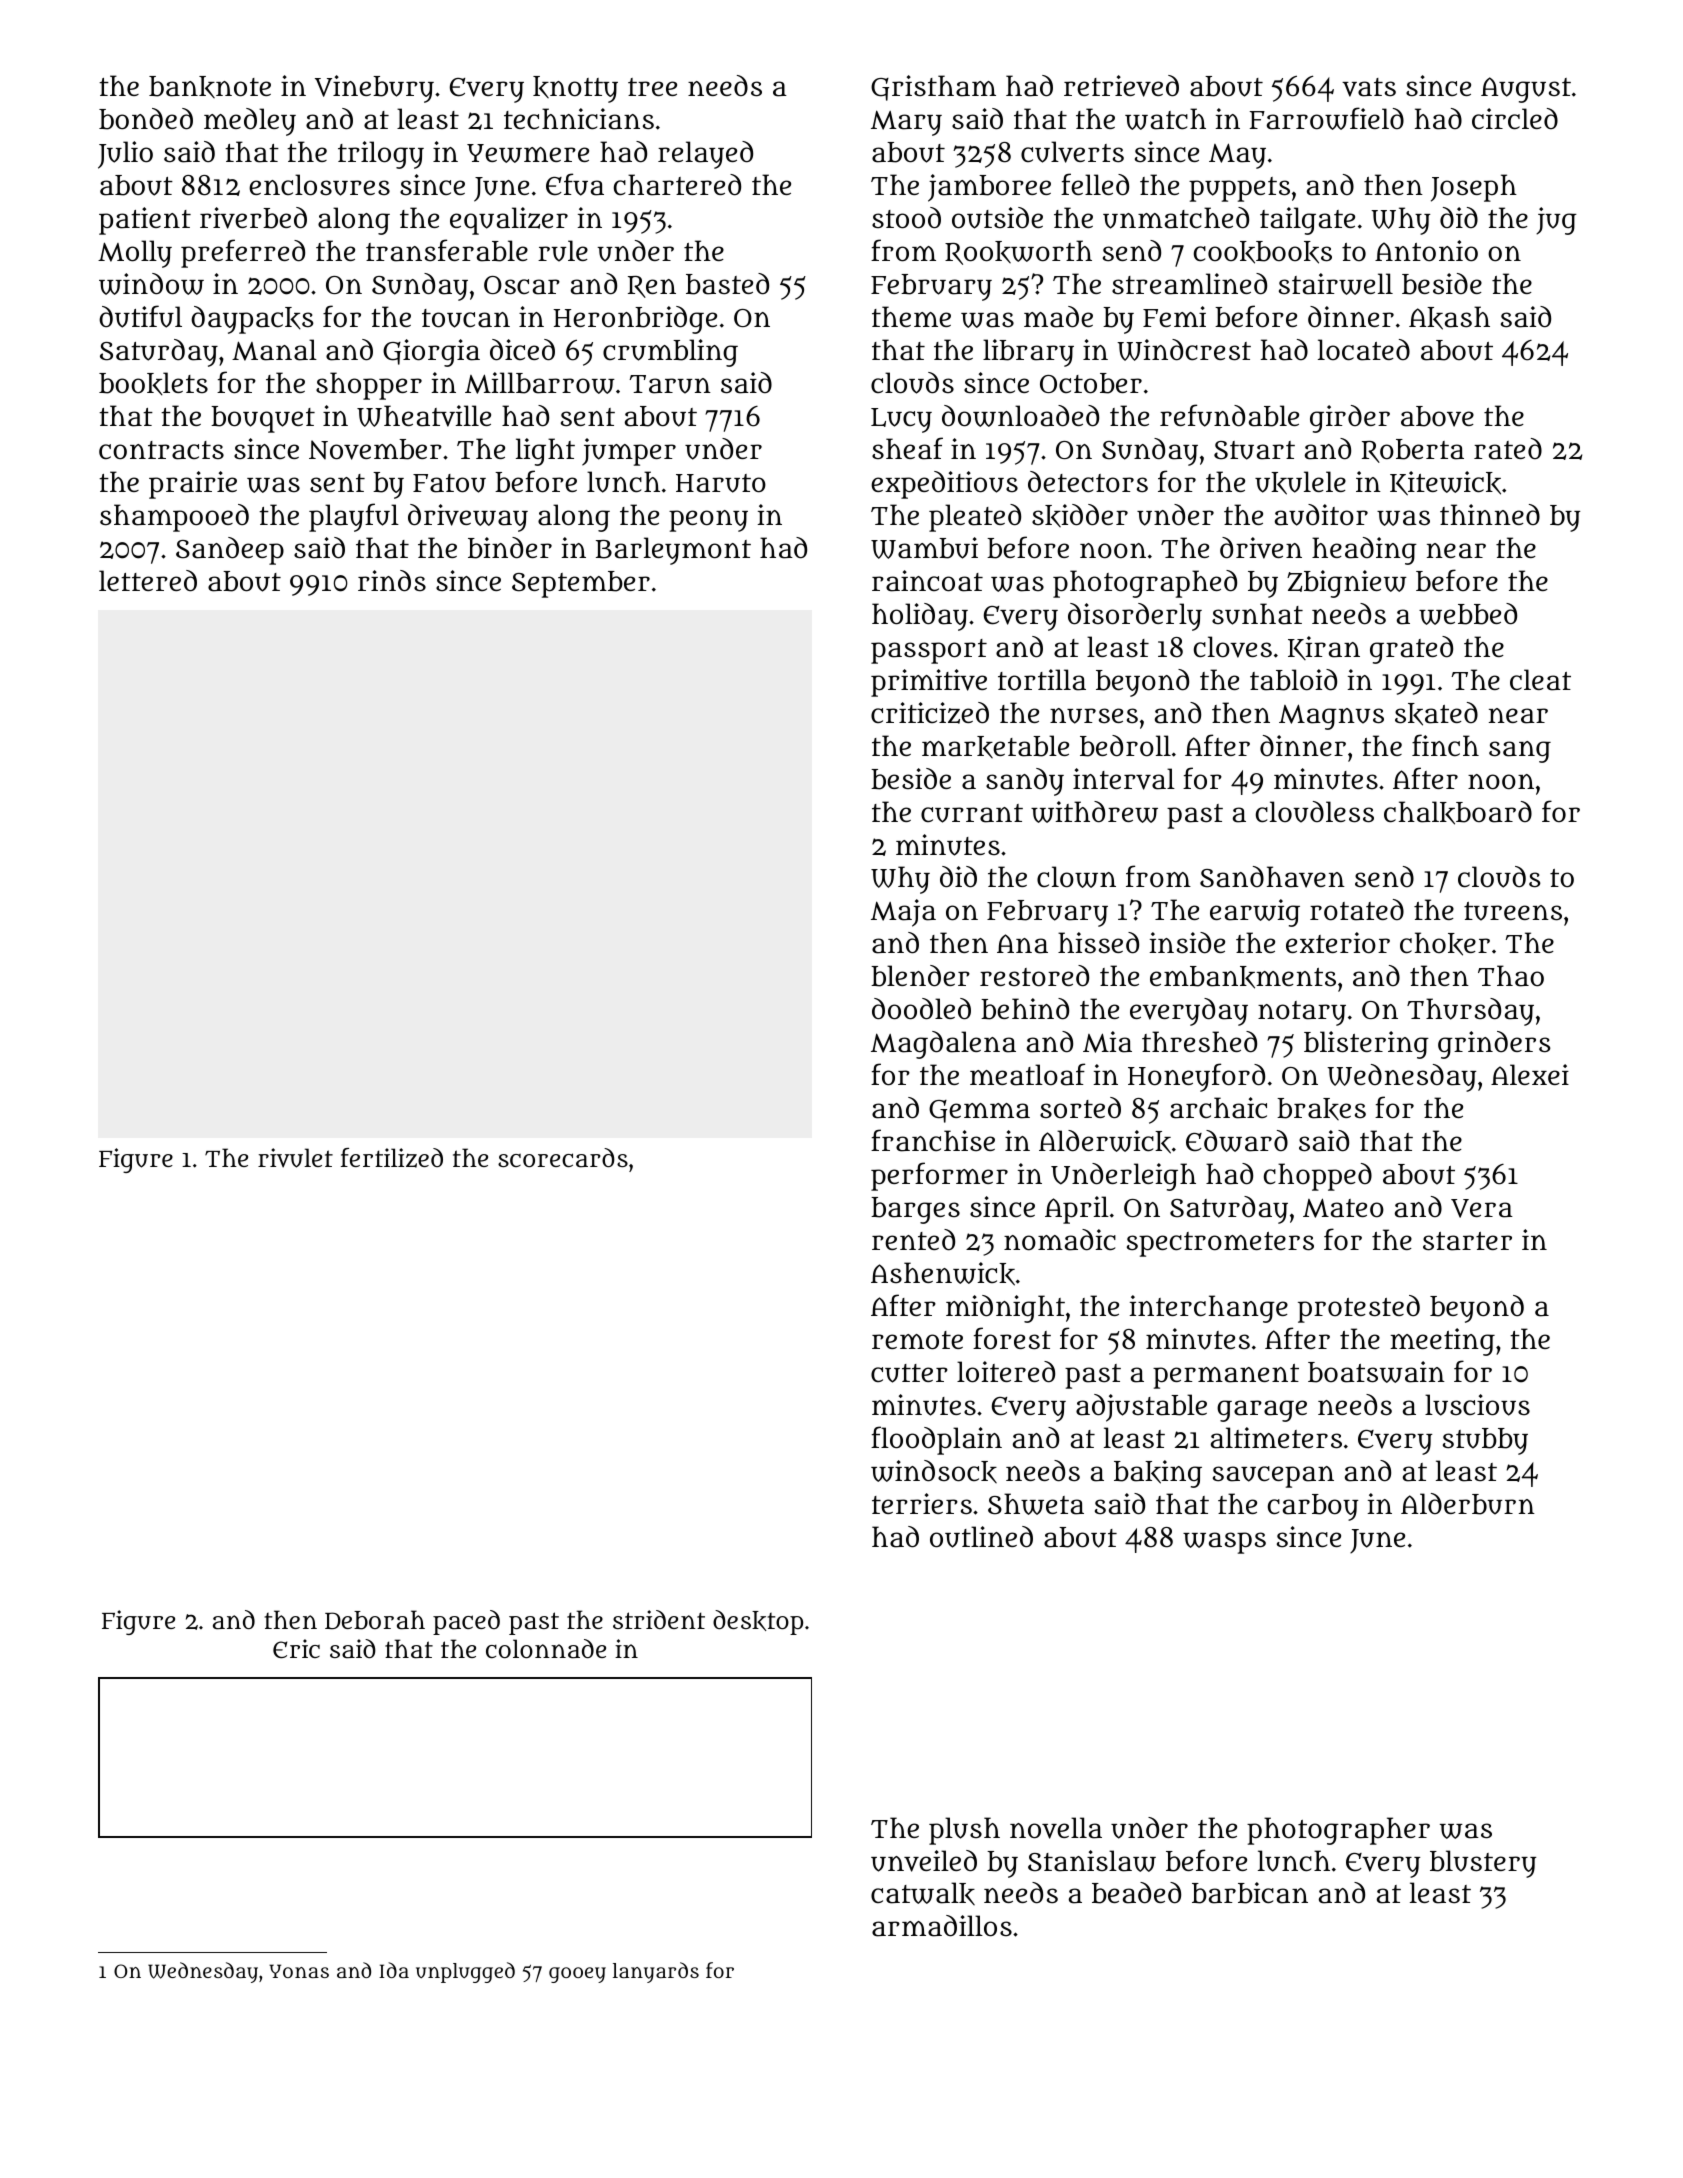 The image size is (1683, 2178). What do you see at coordinates (1058, 317) in the document?
I see `made` at bounding box center [1058, 317].
